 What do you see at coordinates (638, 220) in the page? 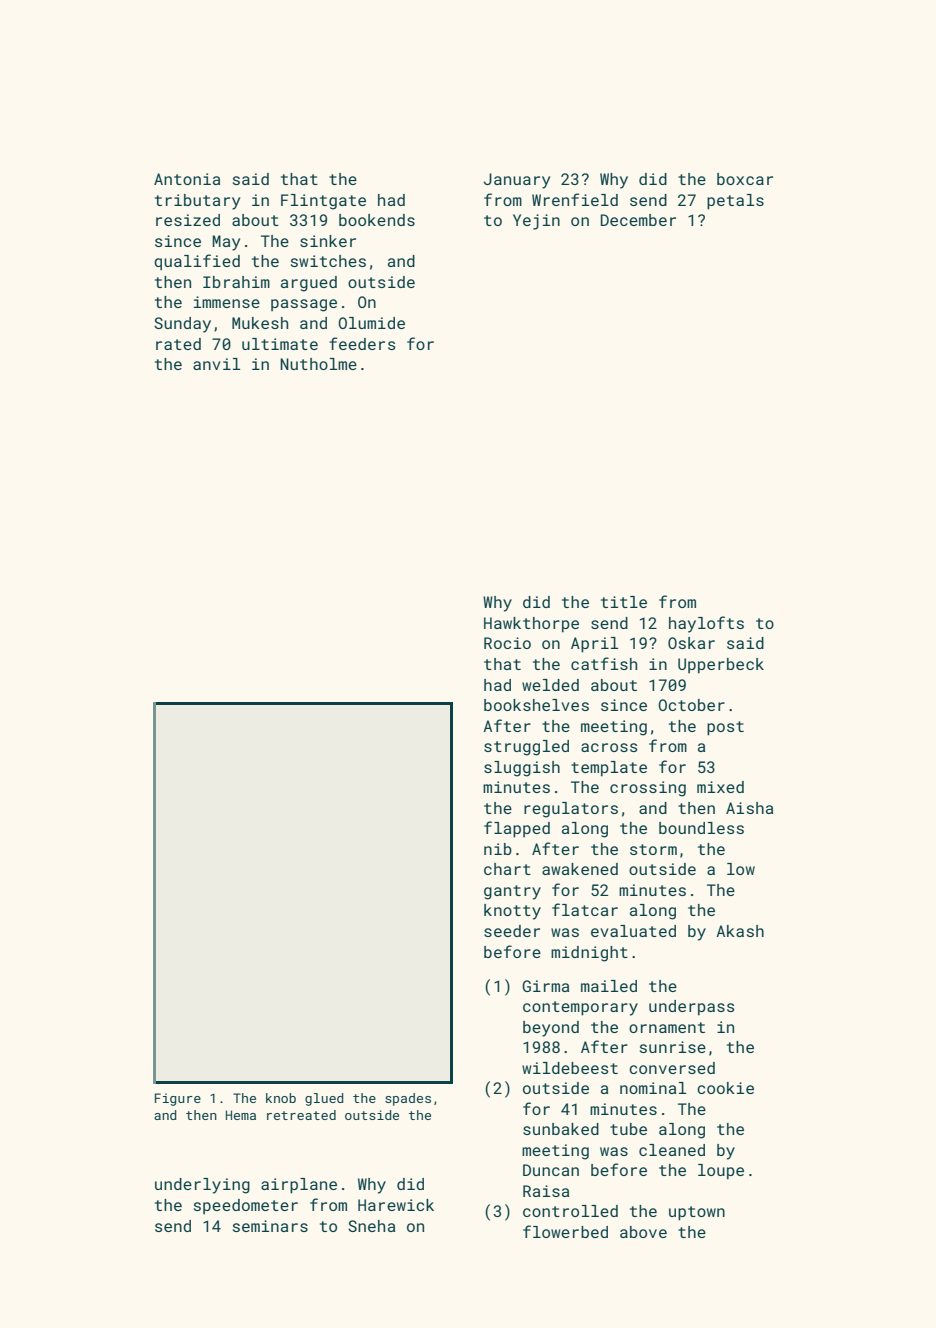
I see `December` at bounding box center [638, 220].
